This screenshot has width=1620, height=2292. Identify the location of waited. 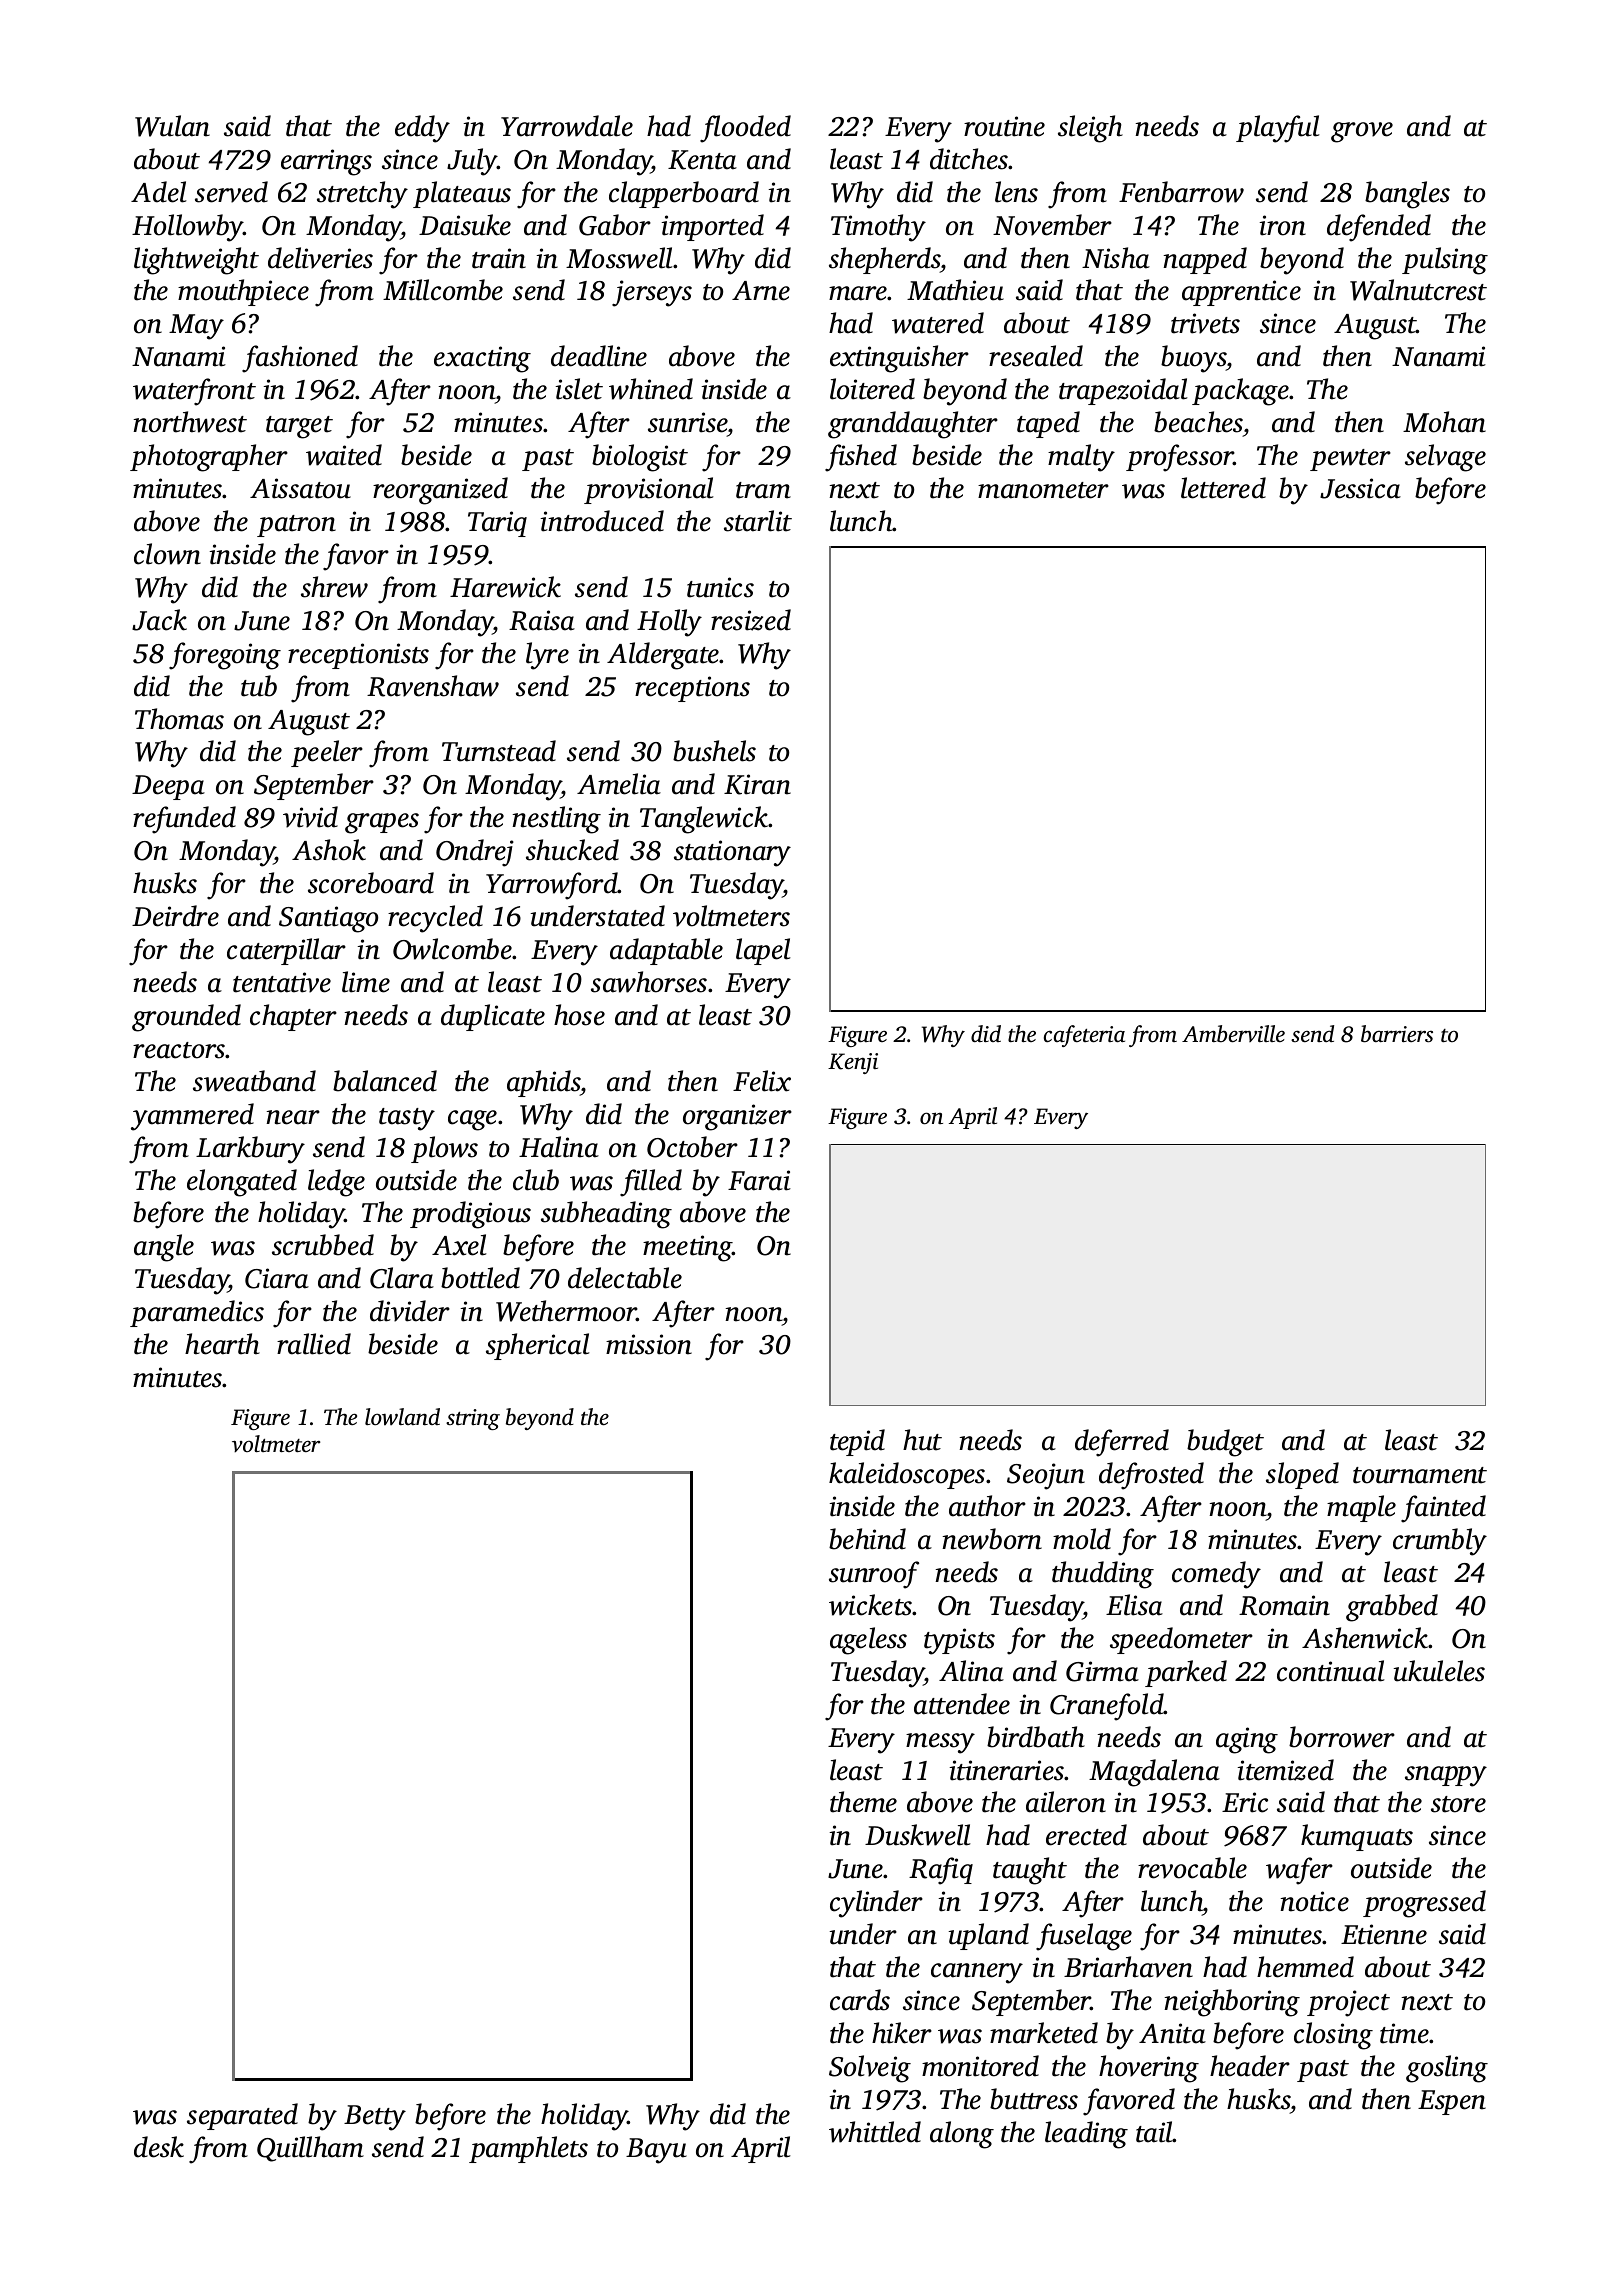
(344, 455).
